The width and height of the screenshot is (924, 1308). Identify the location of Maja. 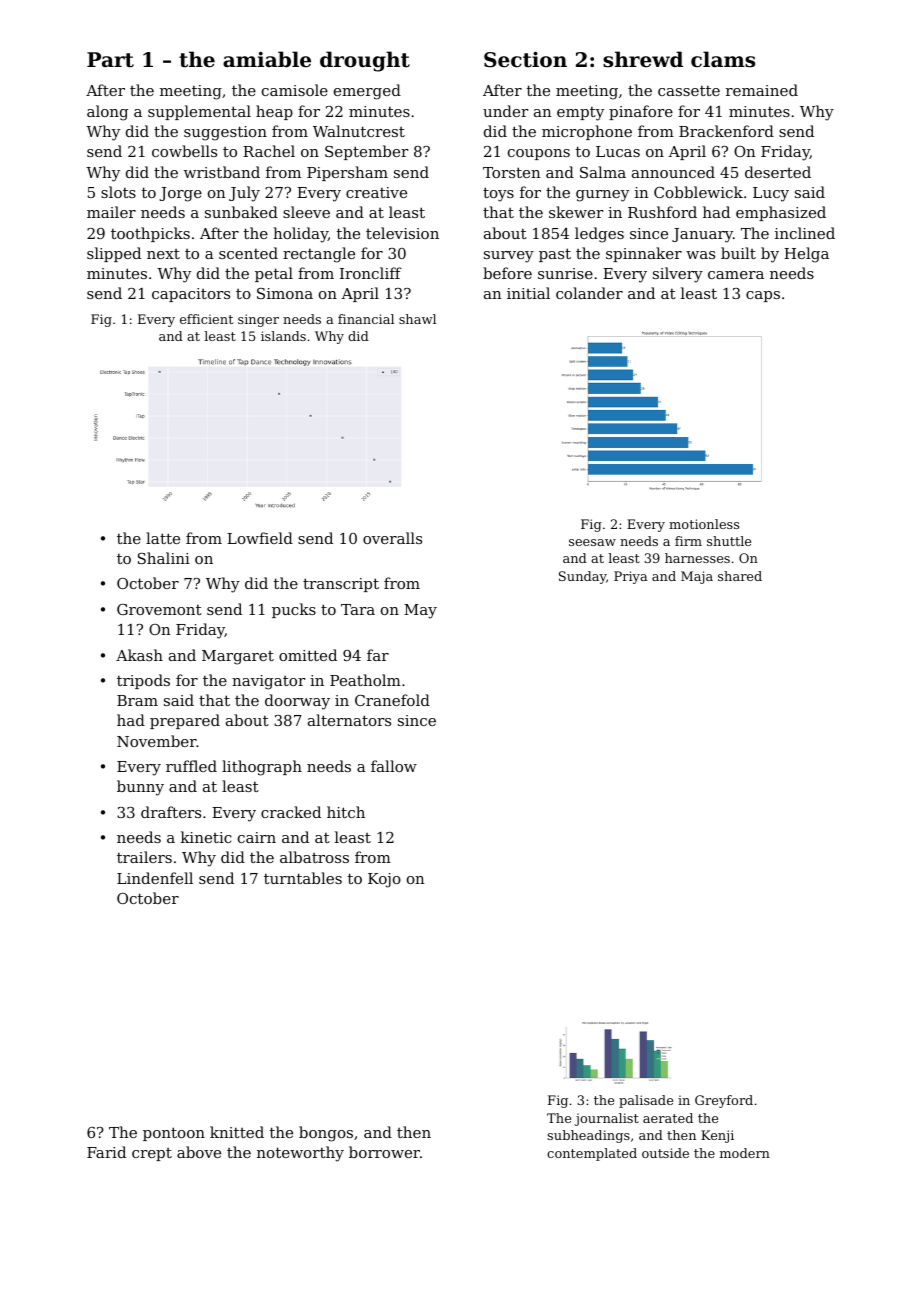
(697, 577).
